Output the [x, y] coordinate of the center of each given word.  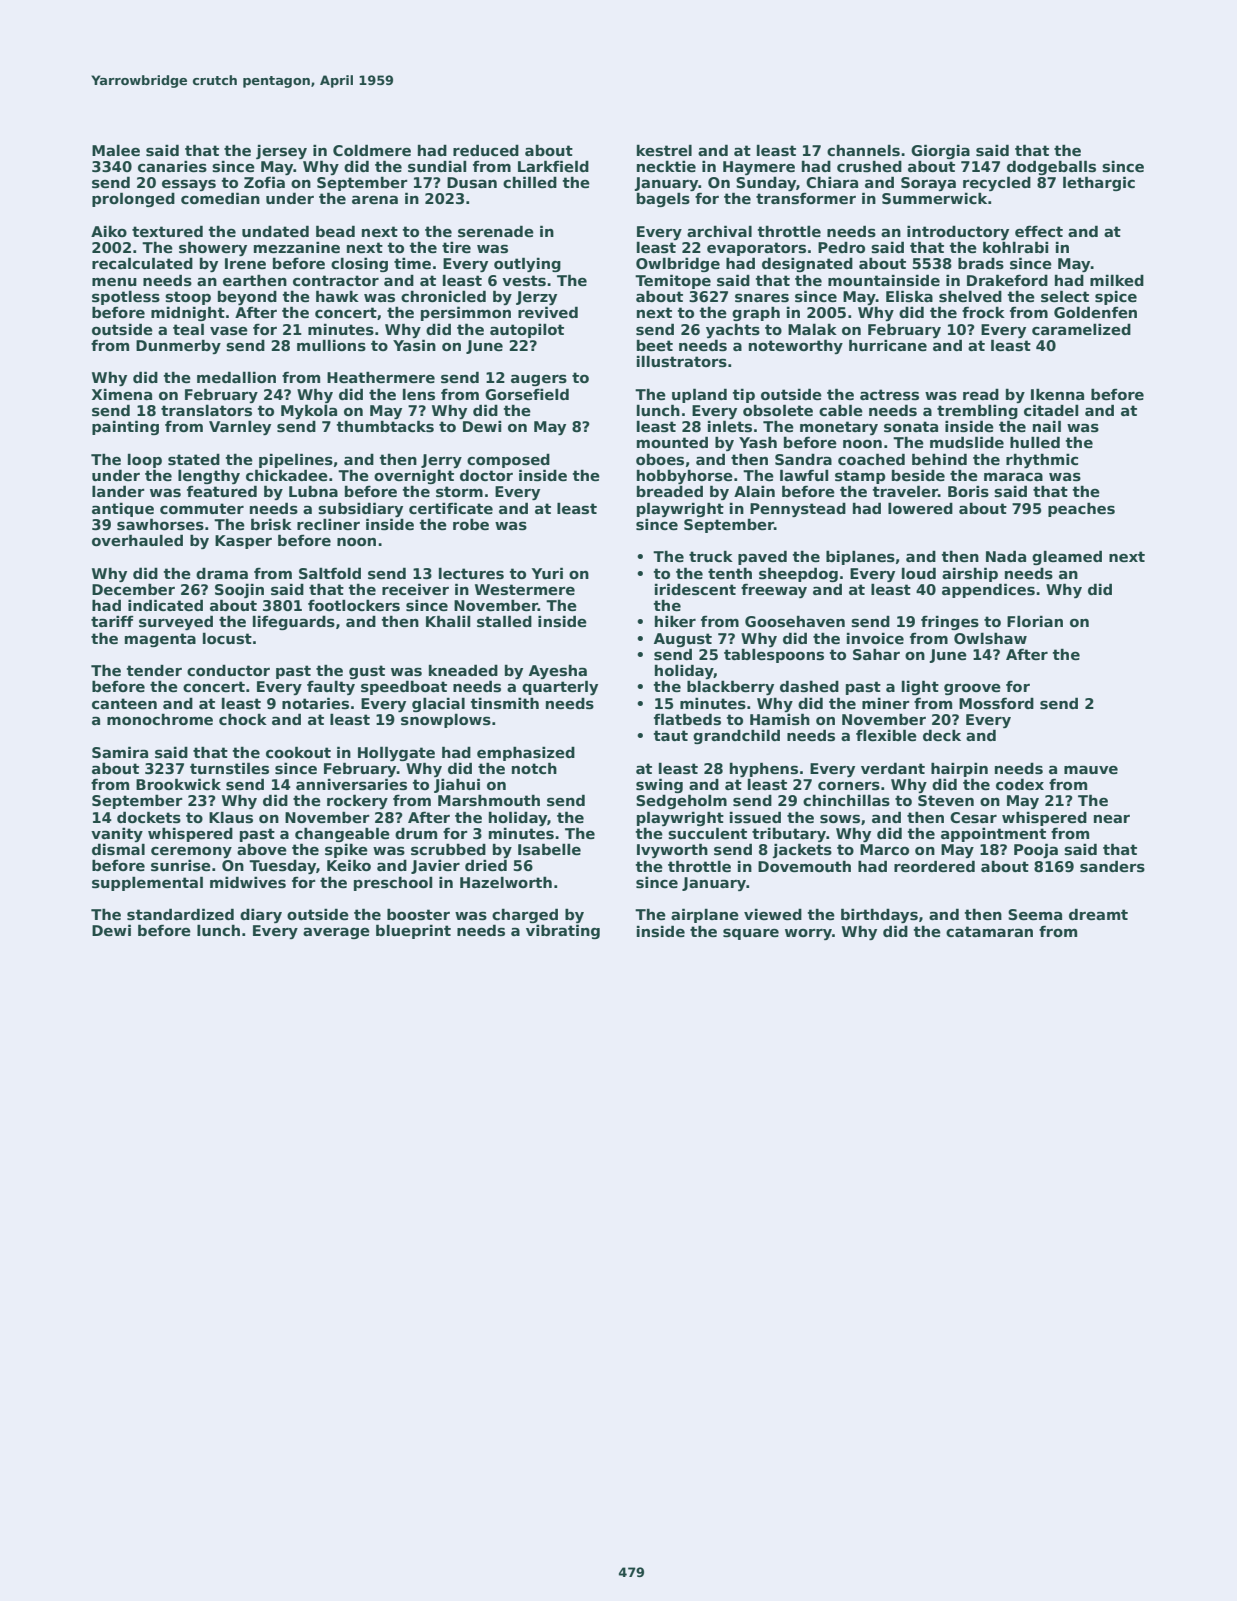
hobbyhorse [685, 476]
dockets [149, 817]
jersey [281, 151]
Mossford [996, 703]
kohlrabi [1015, 247]
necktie [666, 166]
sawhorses [160, 524]
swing [659, 785]
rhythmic [1042, 460]
